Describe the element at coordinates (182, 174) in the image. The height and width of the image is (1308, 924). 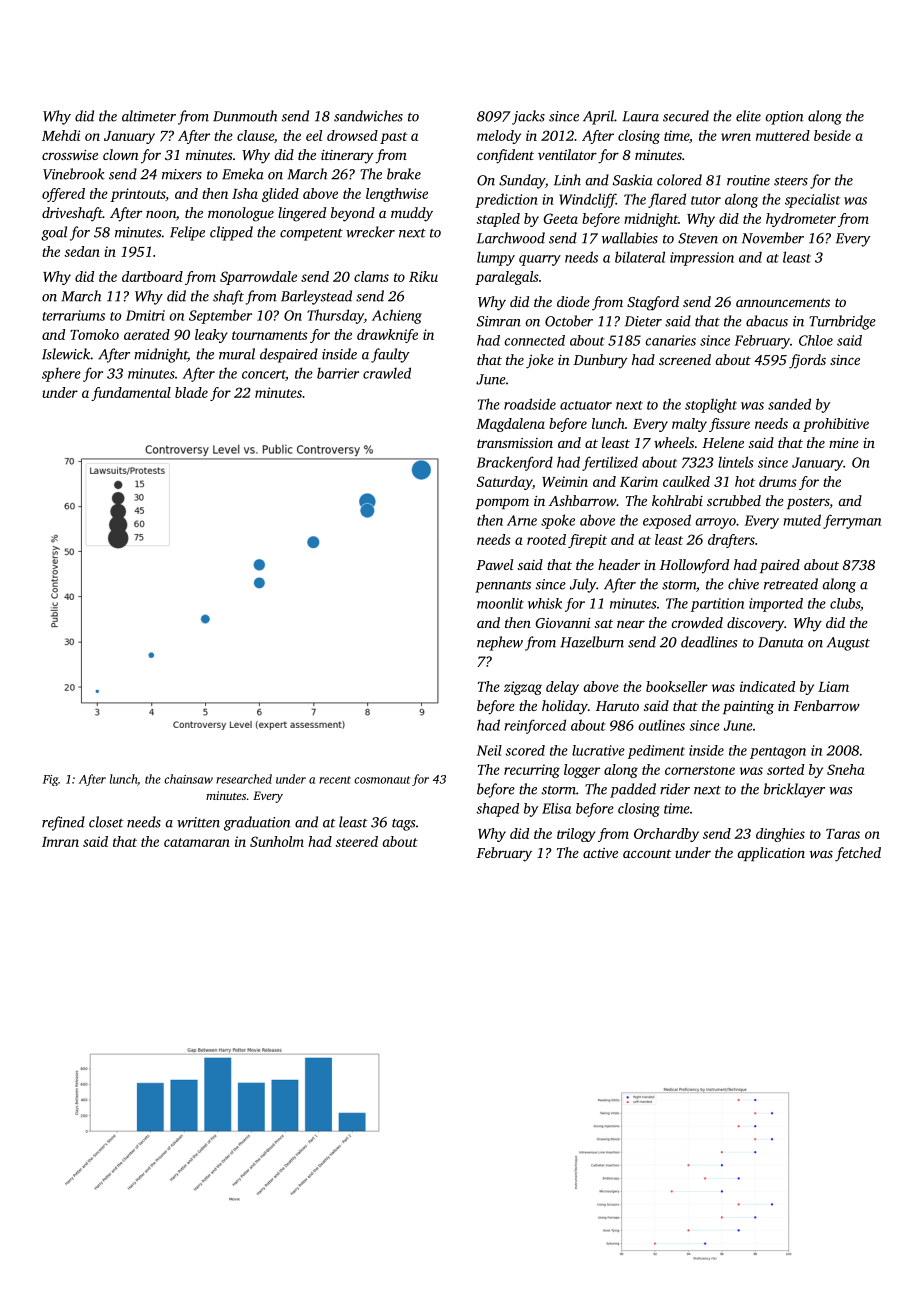
I see `mixers` at that location.
